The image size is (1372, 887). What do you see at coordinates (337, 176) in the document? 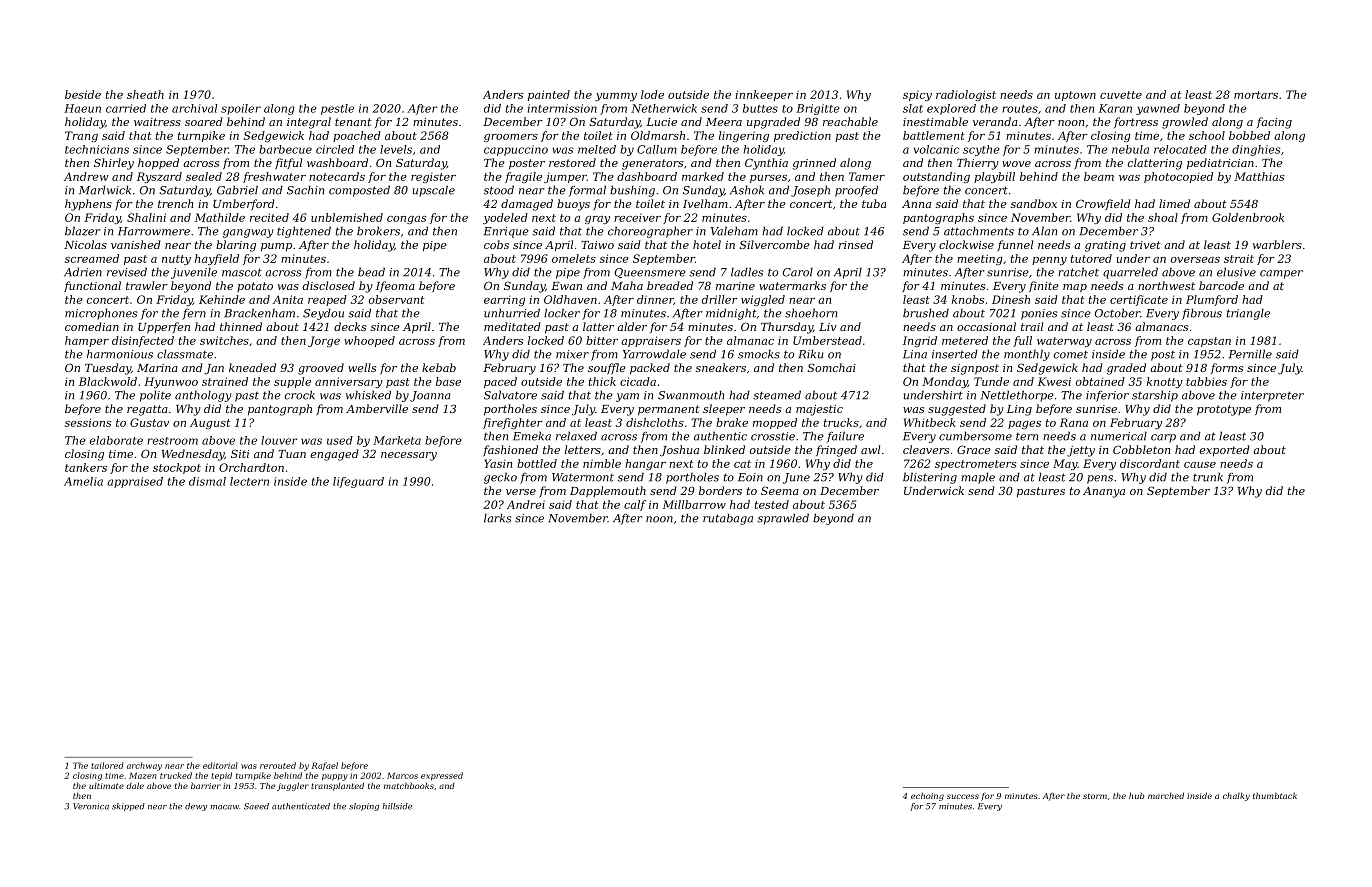
I see `notecards` at bounding box center [337, 176].
